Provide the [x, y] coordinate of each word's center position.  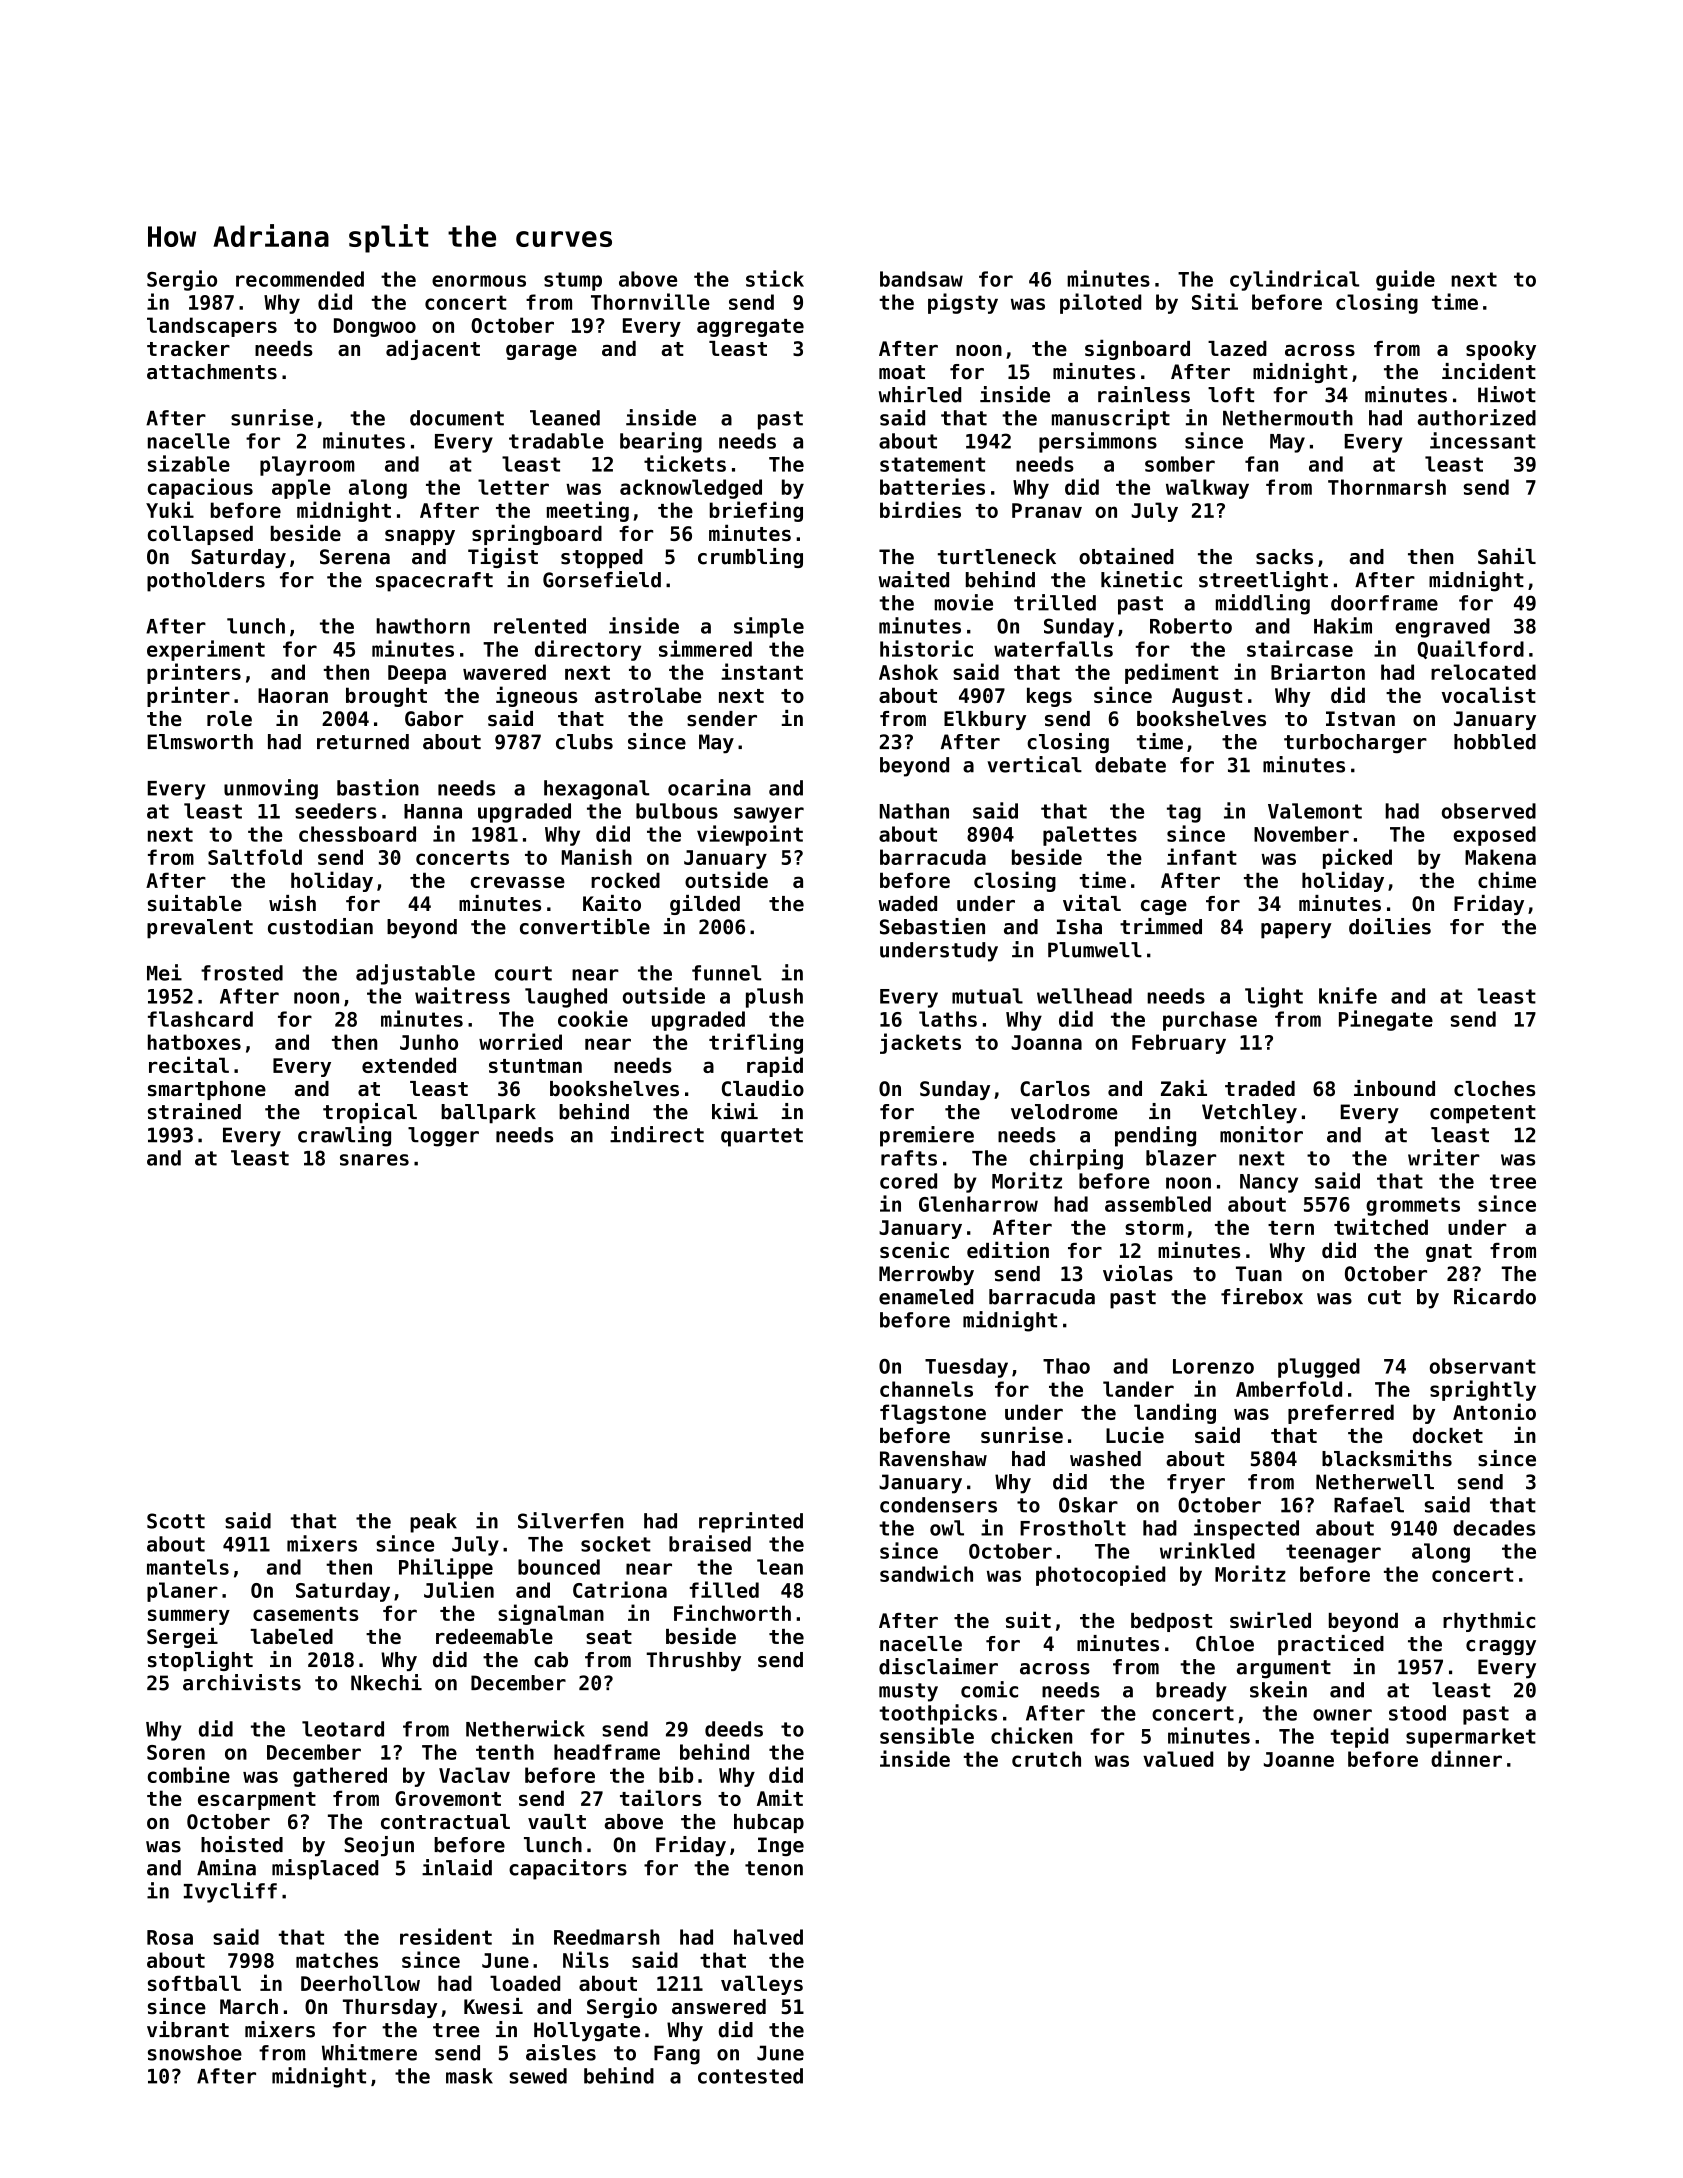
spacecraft [434, 582]
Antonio [1494, 1411]
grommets [1413, 1206]
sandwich [926, 1573]
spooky [1501, 350]
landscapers [212, 327]
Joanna [1046, 1042]
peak [433, 1523]
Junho [429, 1042]
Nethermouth [1288, 418]
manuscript [1111, 419]
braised [710, 1543]
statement [932, 464]
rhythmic [1489, 1621]
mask [469, 2076]
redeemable [494, 1636]
